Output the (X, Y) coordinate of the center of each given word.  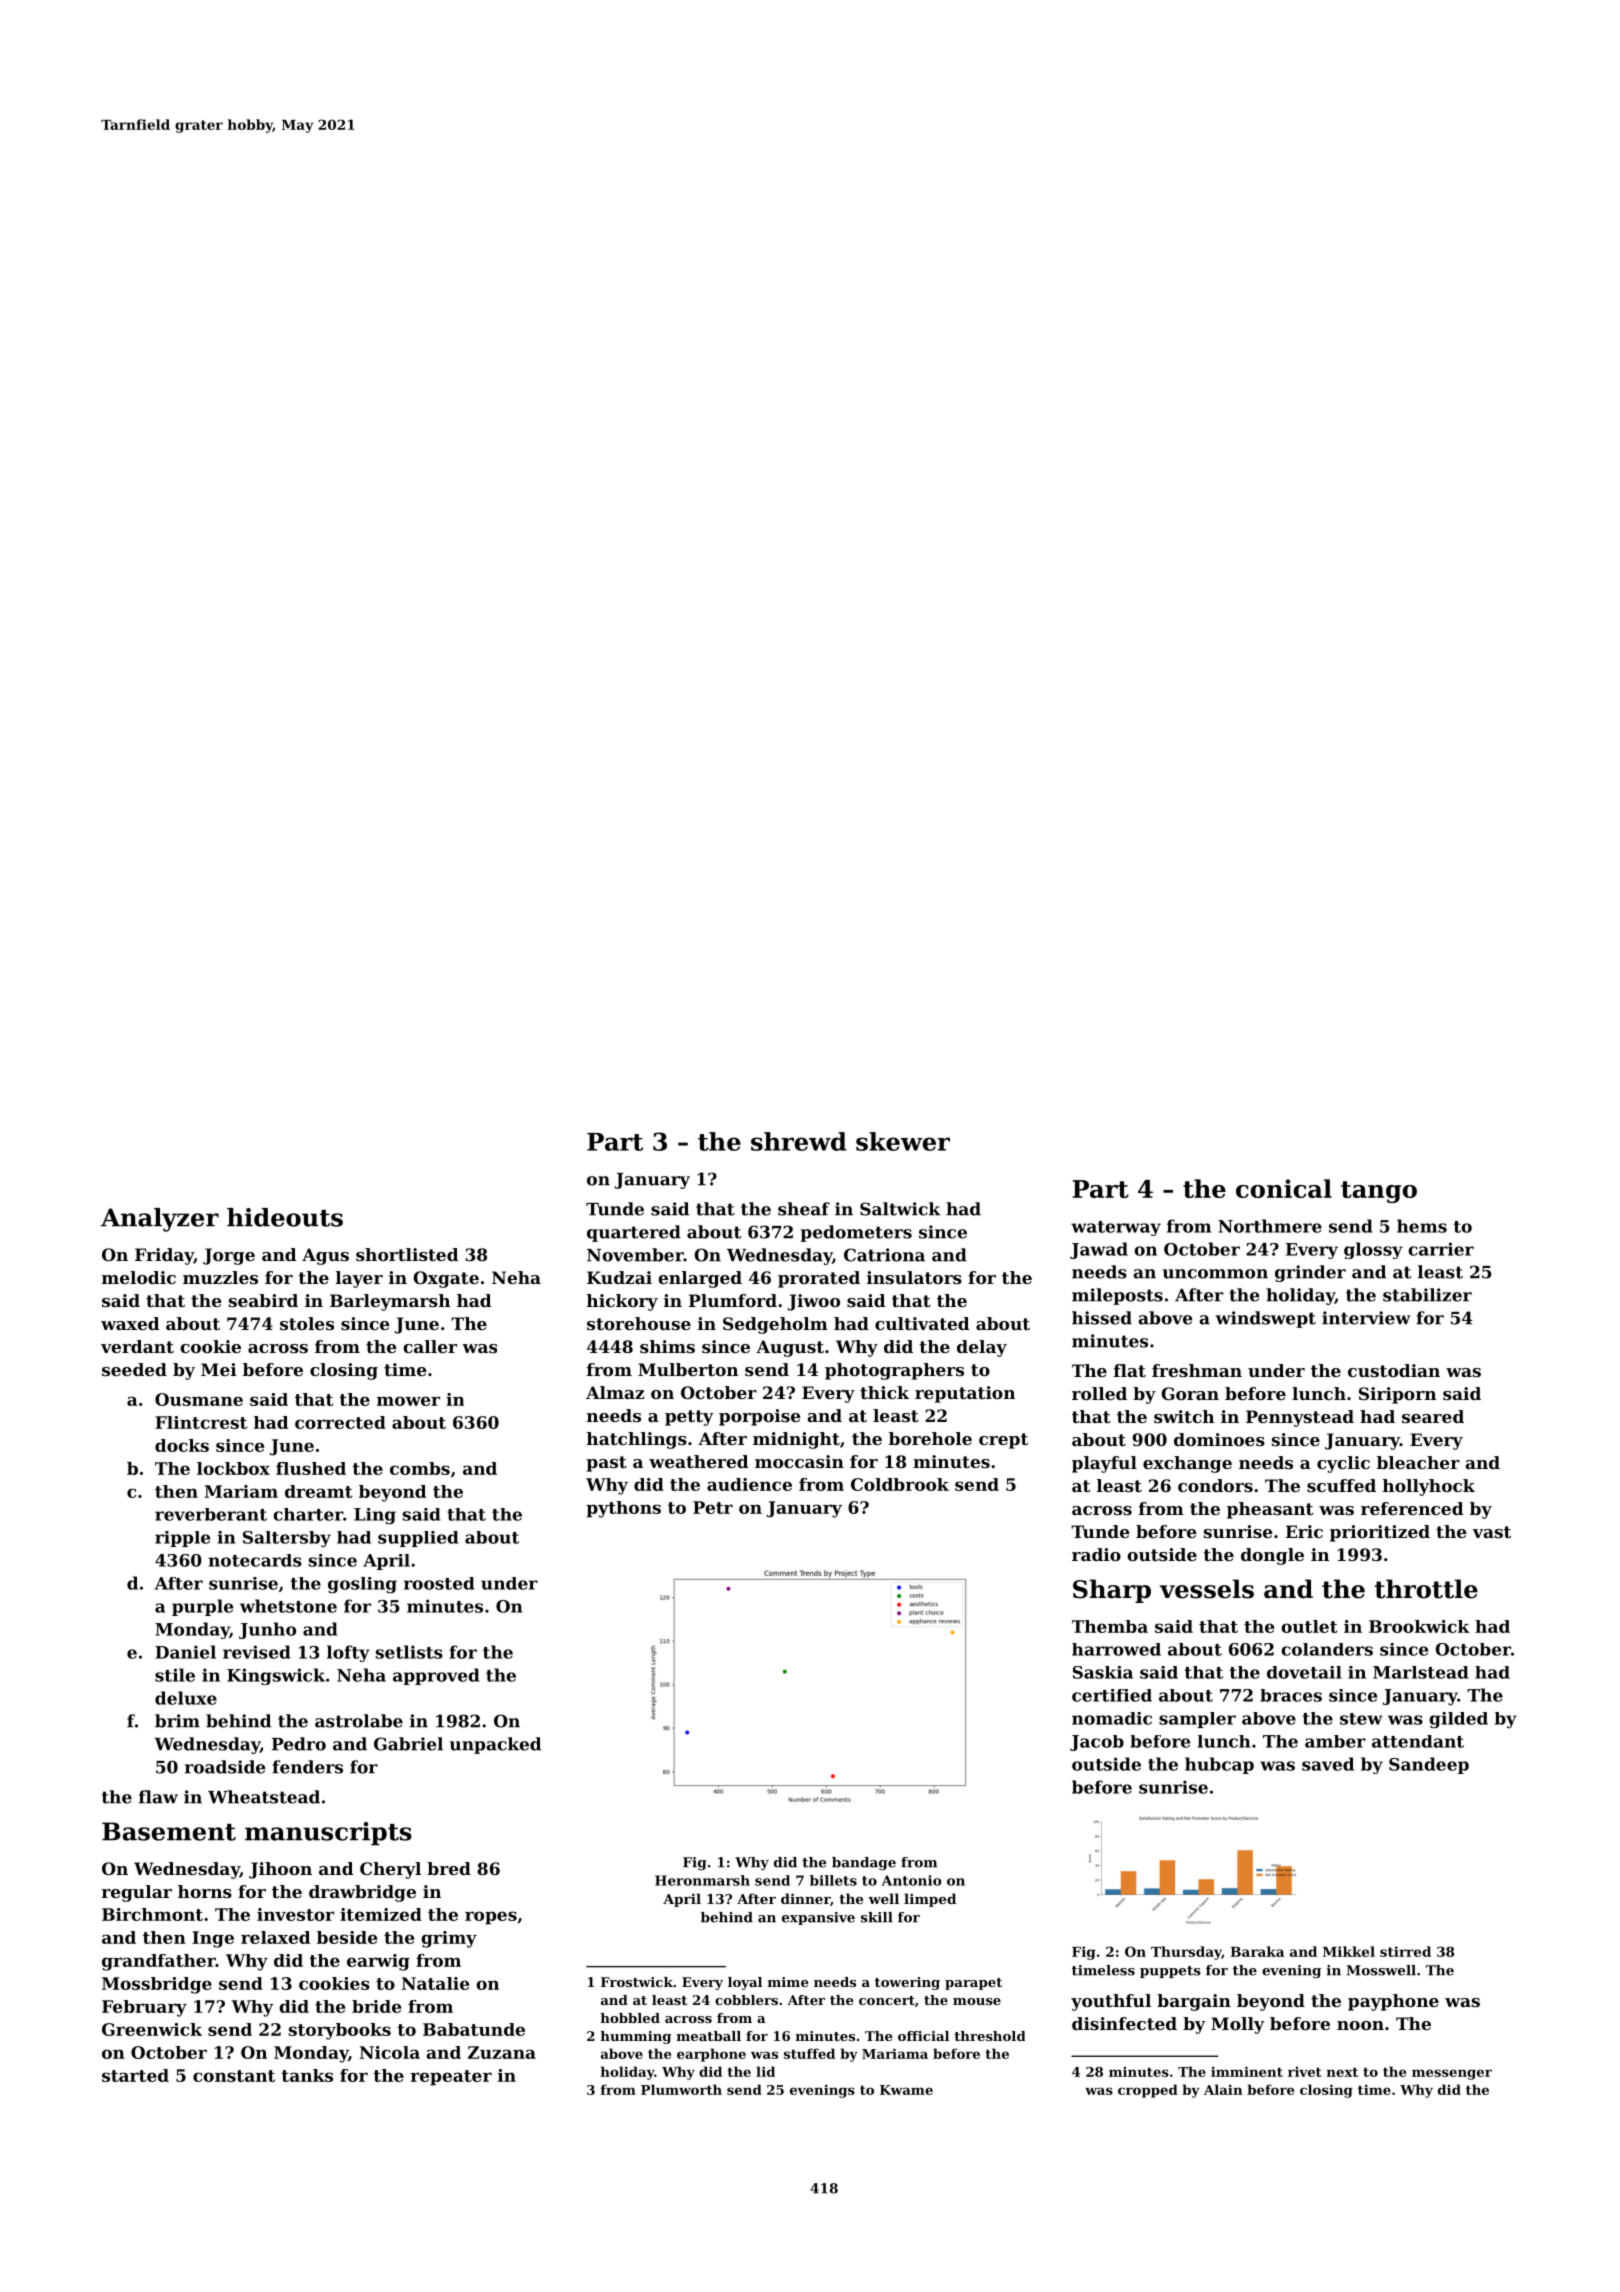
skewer (903, 1141)
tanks (307, 2075)
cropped (1148, 2091)
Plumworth (681, 2089)
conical (1284, 1188)
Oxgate (446, 1279)
